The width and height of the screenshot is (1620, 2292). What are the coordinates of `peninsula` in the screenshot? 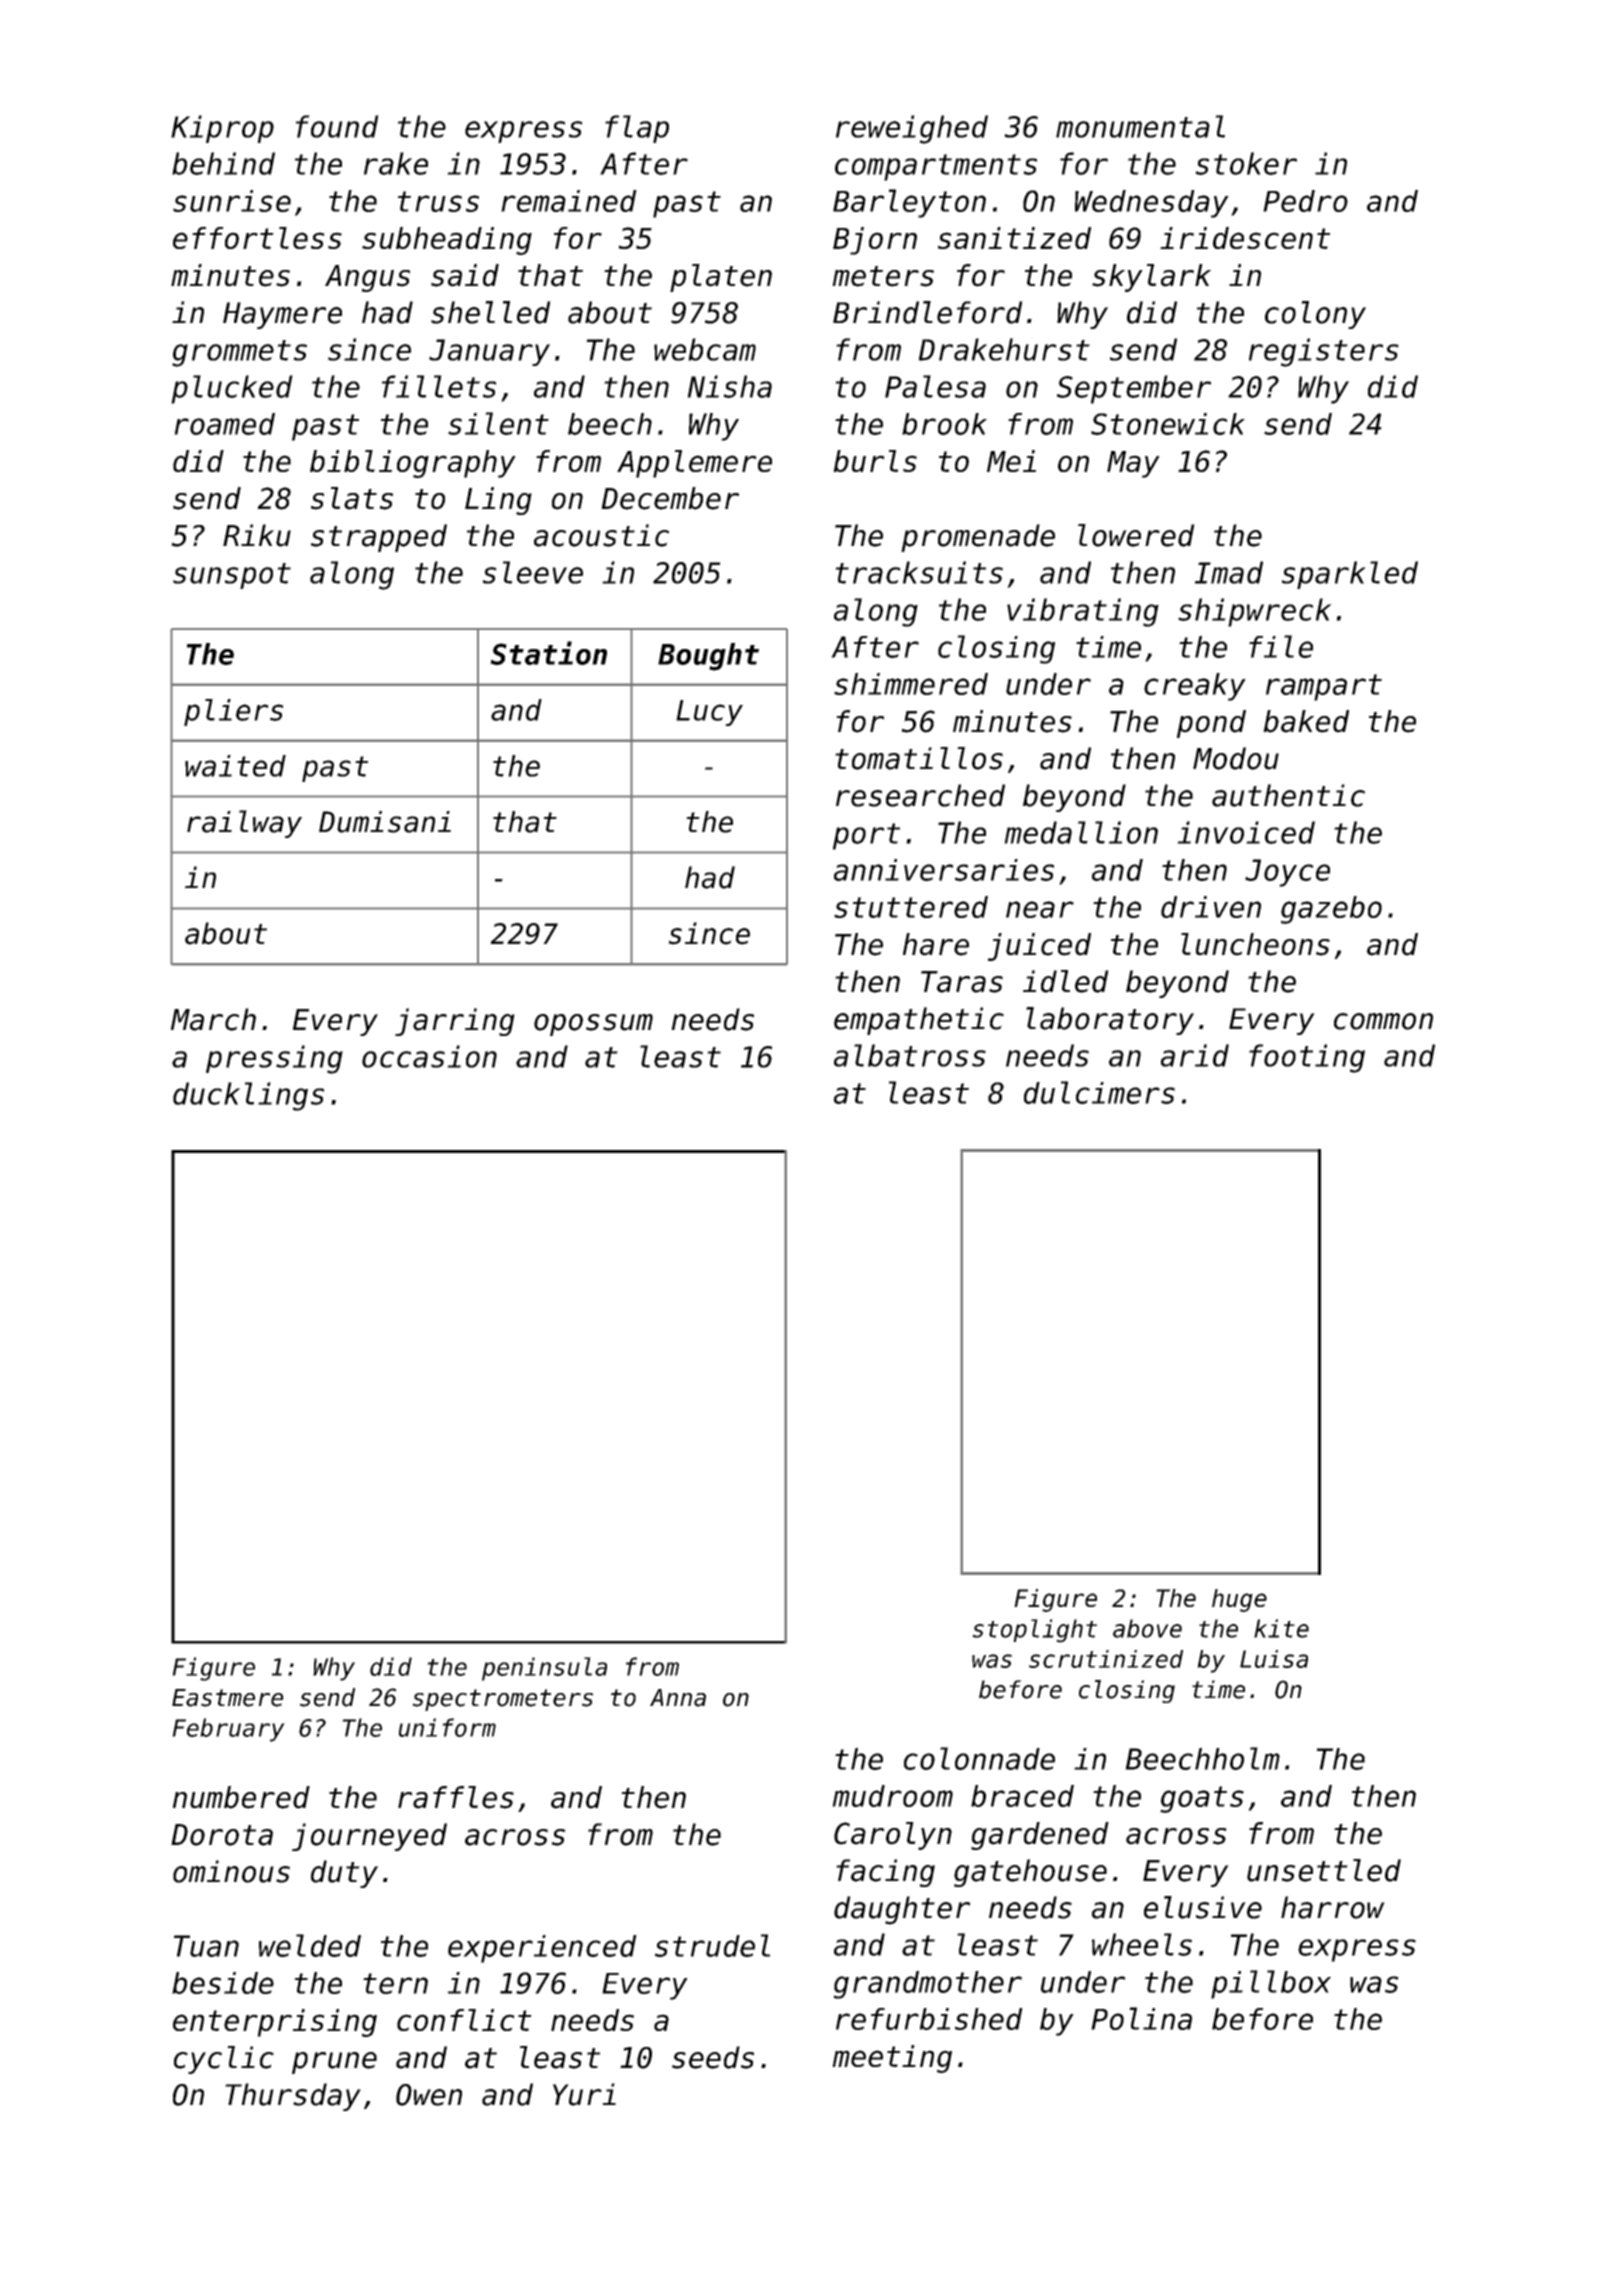 It's located at (544, 1669).
